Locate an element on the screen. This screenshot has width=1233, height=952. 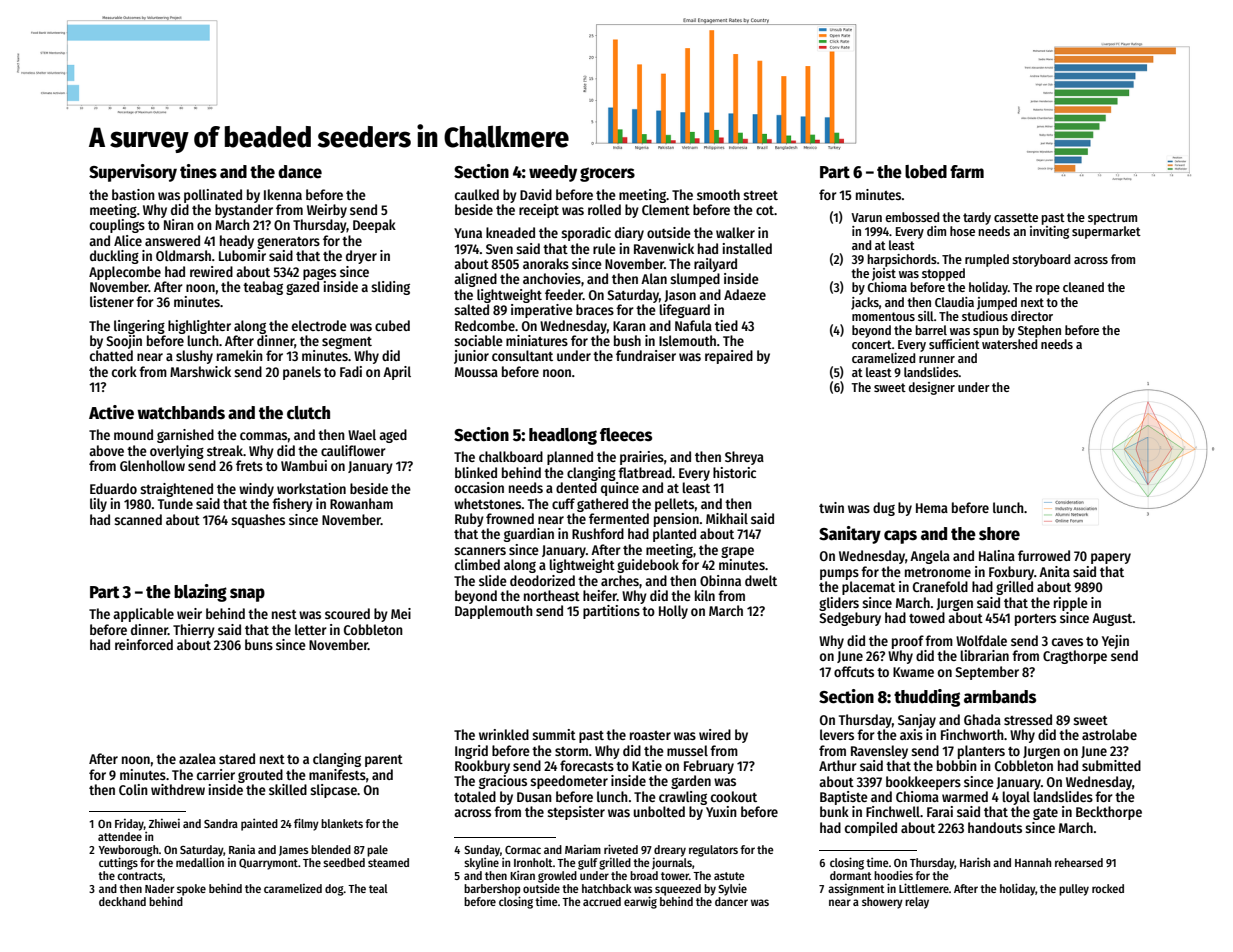
porters is located at coordinates (1035, 620).
